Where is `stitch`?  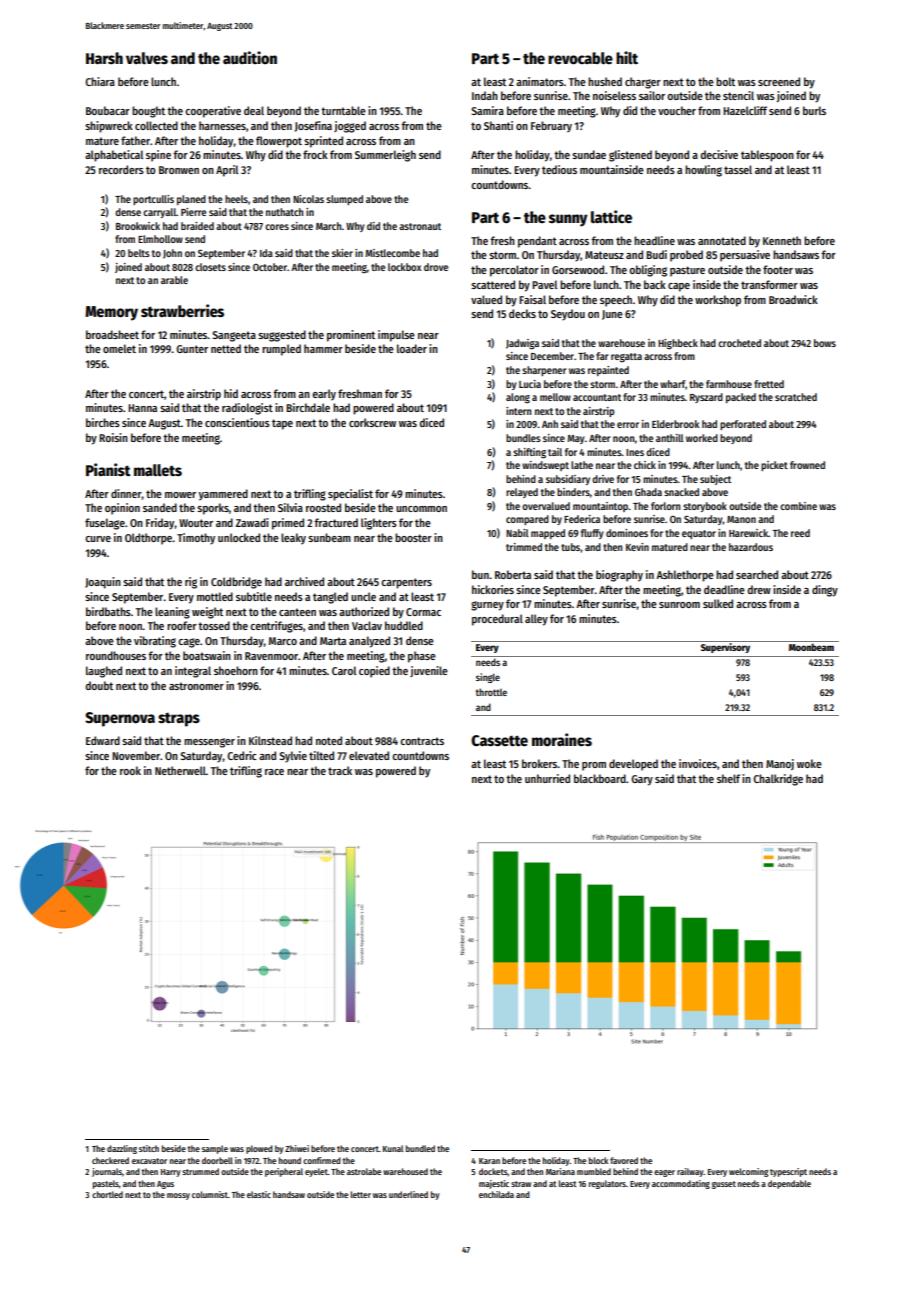
stitch is located at coordinates (149, 1148).
